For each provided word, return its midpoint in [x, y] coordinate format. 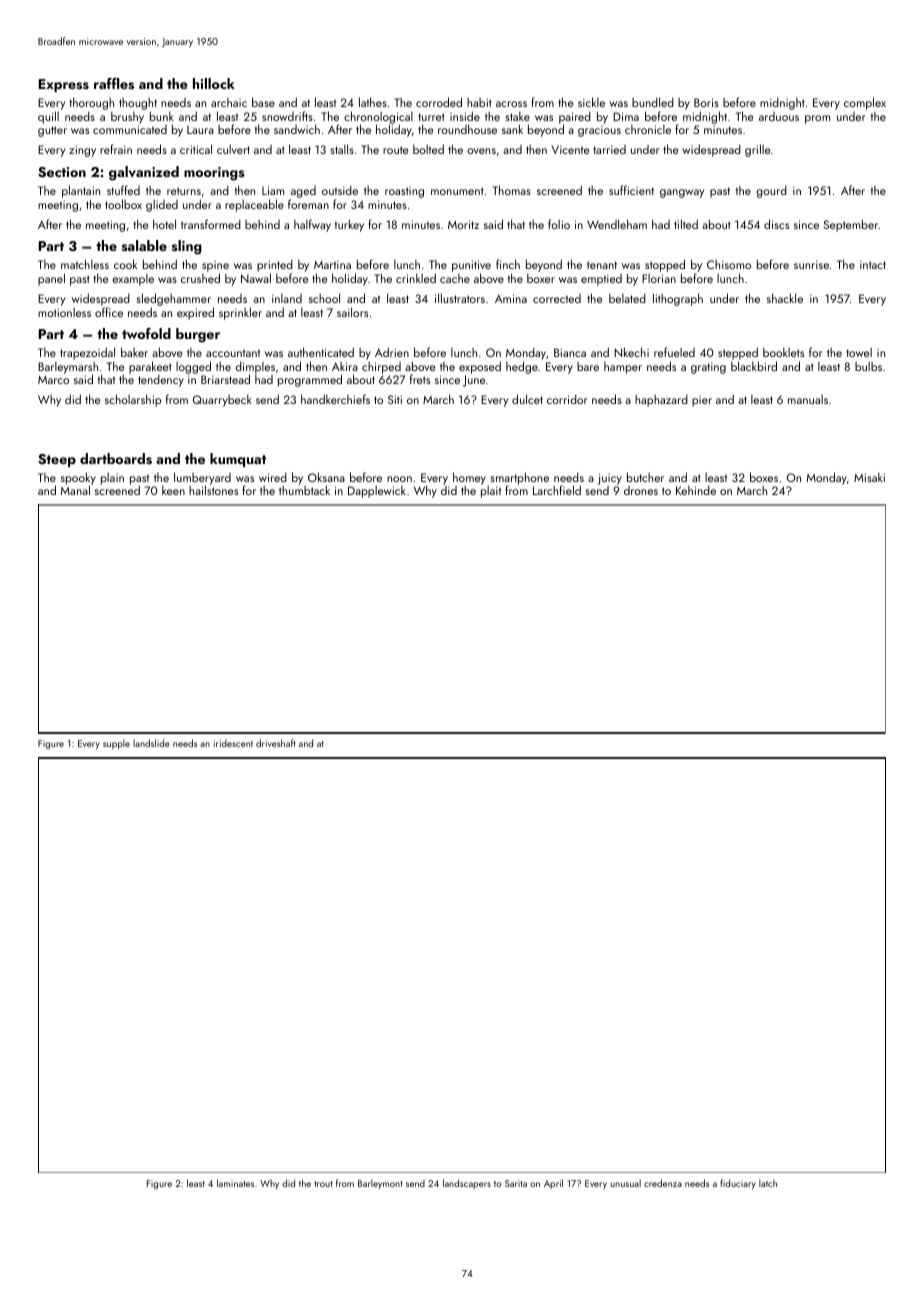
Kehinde [696, 490]
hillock [214, 83]
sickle [591, 102]
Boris [706, 102]
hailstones [213, 490]
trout [323, 1184]
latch [768, 1183]
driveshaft [276, 743]
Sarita [516, 1183]
